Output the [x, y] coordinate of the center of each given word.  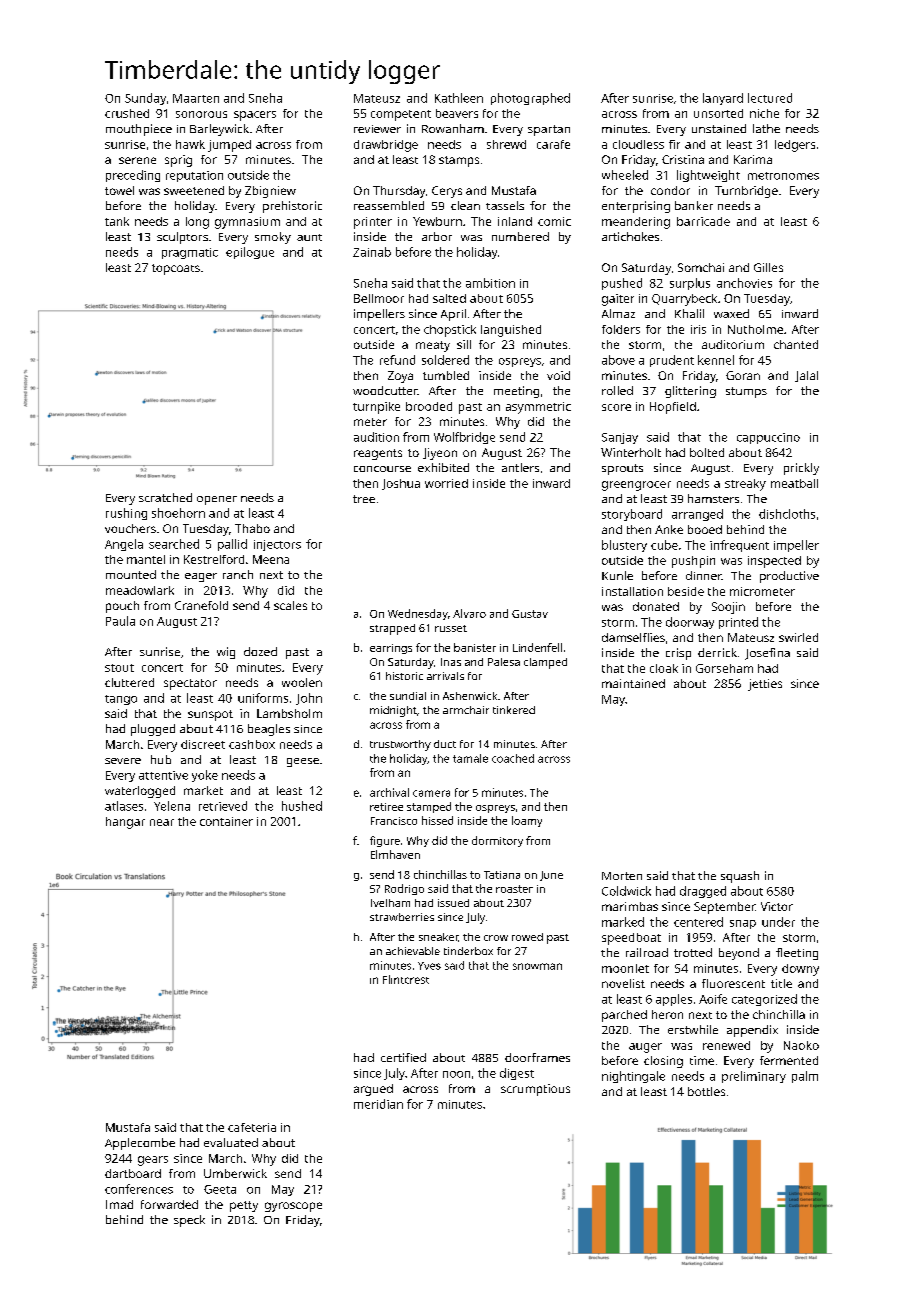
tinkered [514, 710]
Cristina [683, 159]
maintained [633, 683]
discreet [203, 744]
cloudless [638, 144]
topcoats [176, 269]
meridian [378, 1104]
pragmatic [190, 253]
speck [189, 1221]
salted [449, 298]
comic [554, 221]
